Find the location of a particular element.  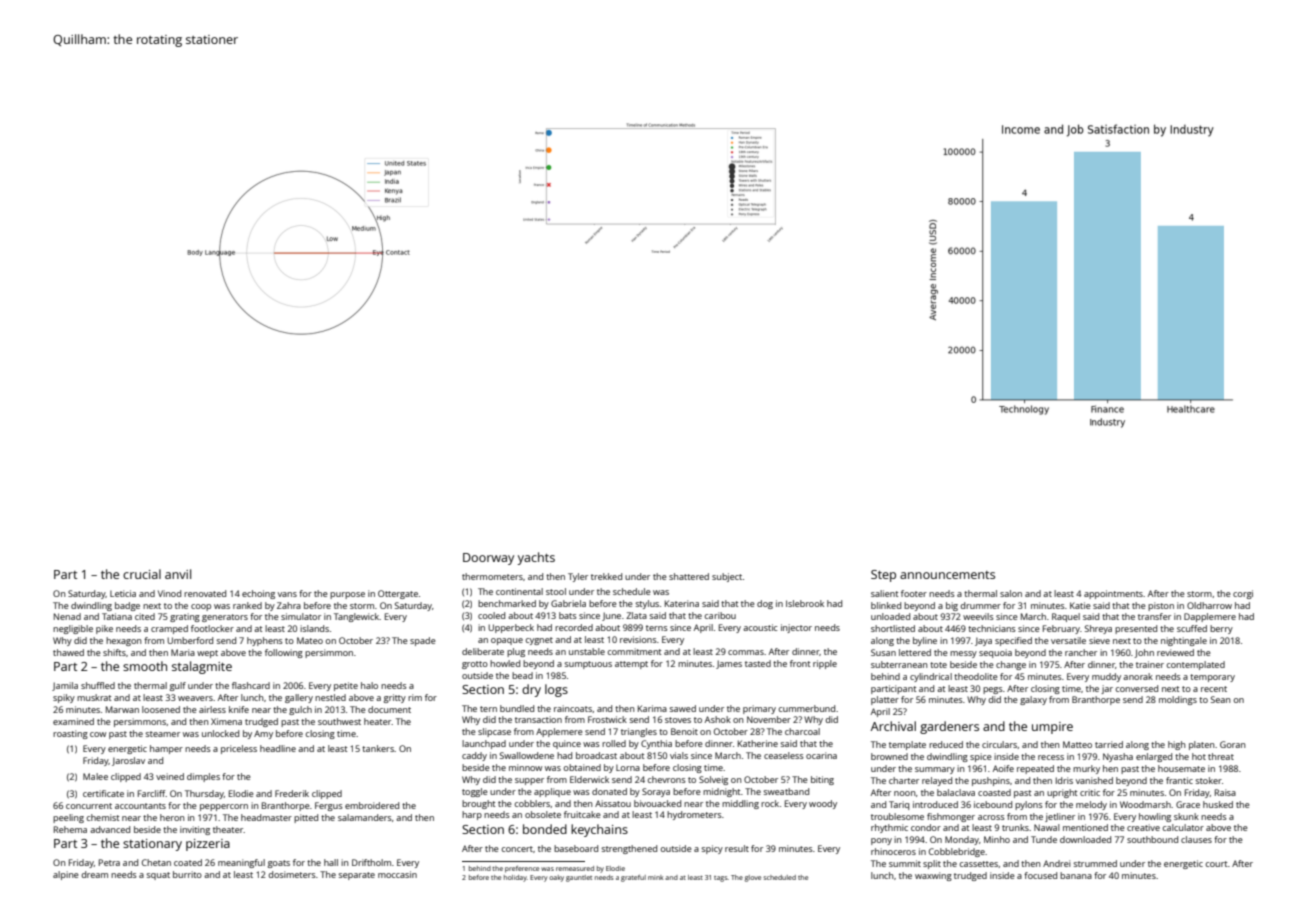

announcements is located at coordinates (947, 575).
